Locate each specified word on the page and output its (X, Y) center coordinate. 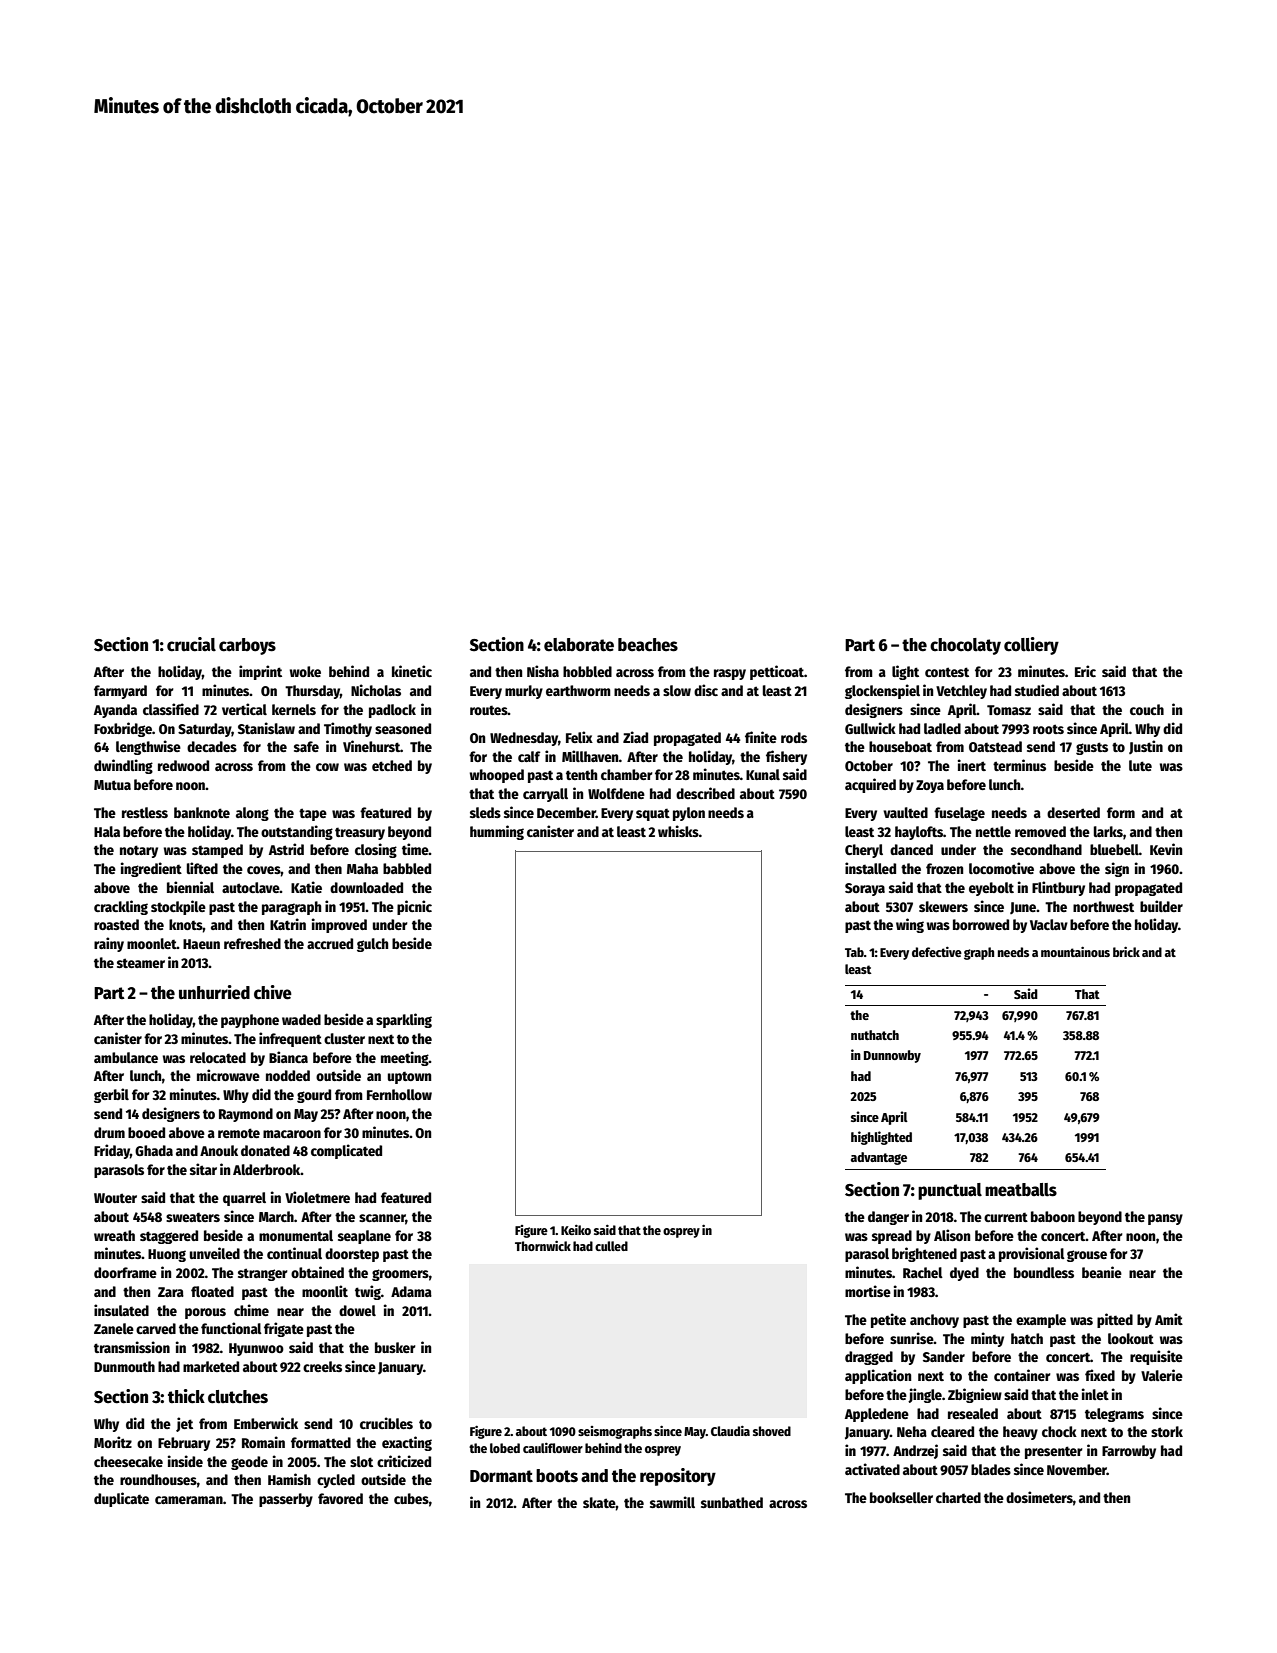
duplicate (121, 1499)
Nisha (543, 671)
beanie (1102, 1272)
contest (947, 672)
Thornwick (543, 1245)
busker (395, 1347)
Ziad (635, 737)
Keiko (576, 1230)
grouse (1087, 1256)
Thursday (312, 692)
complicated (346, 1151)
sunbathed (732, 1502)
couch (1147, 709)
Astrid (286, 849)
